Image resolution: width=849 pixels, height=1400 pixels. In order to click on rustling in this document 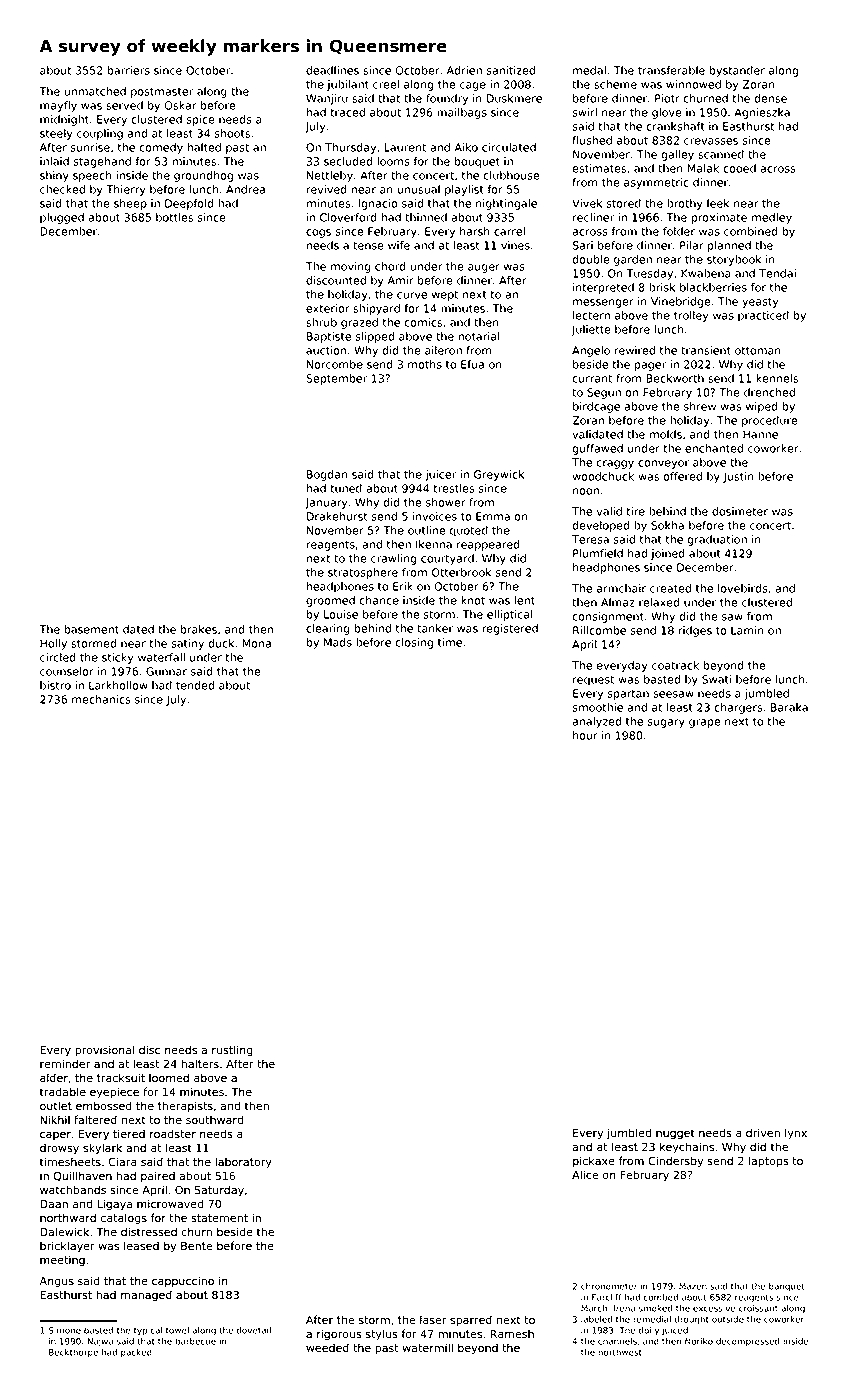, I will do `click(232, 1051)`.
